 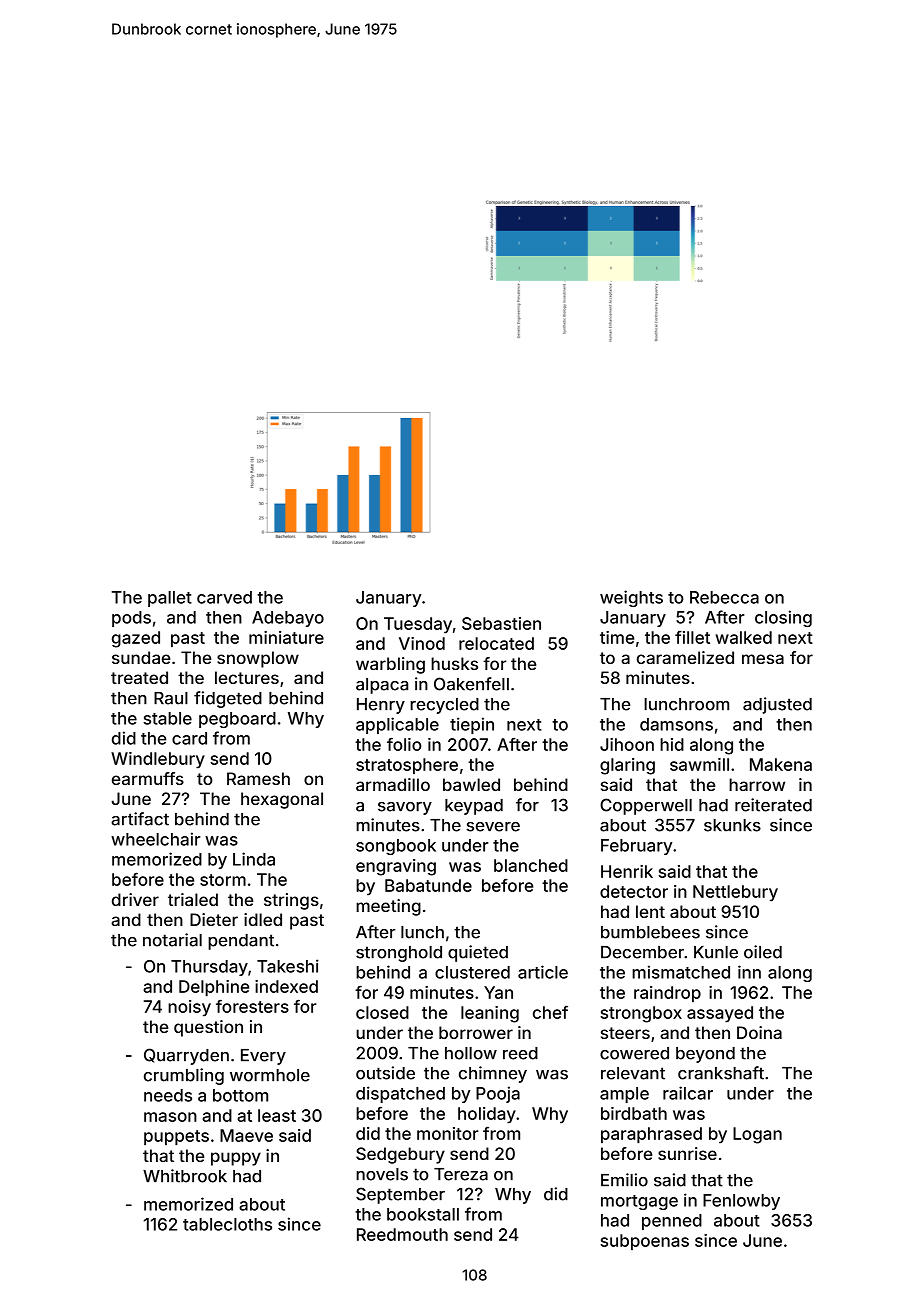 What do you see at coordinates (288, 619) in the document?
I see `Adebayo` at bounding box center [288, 619].
